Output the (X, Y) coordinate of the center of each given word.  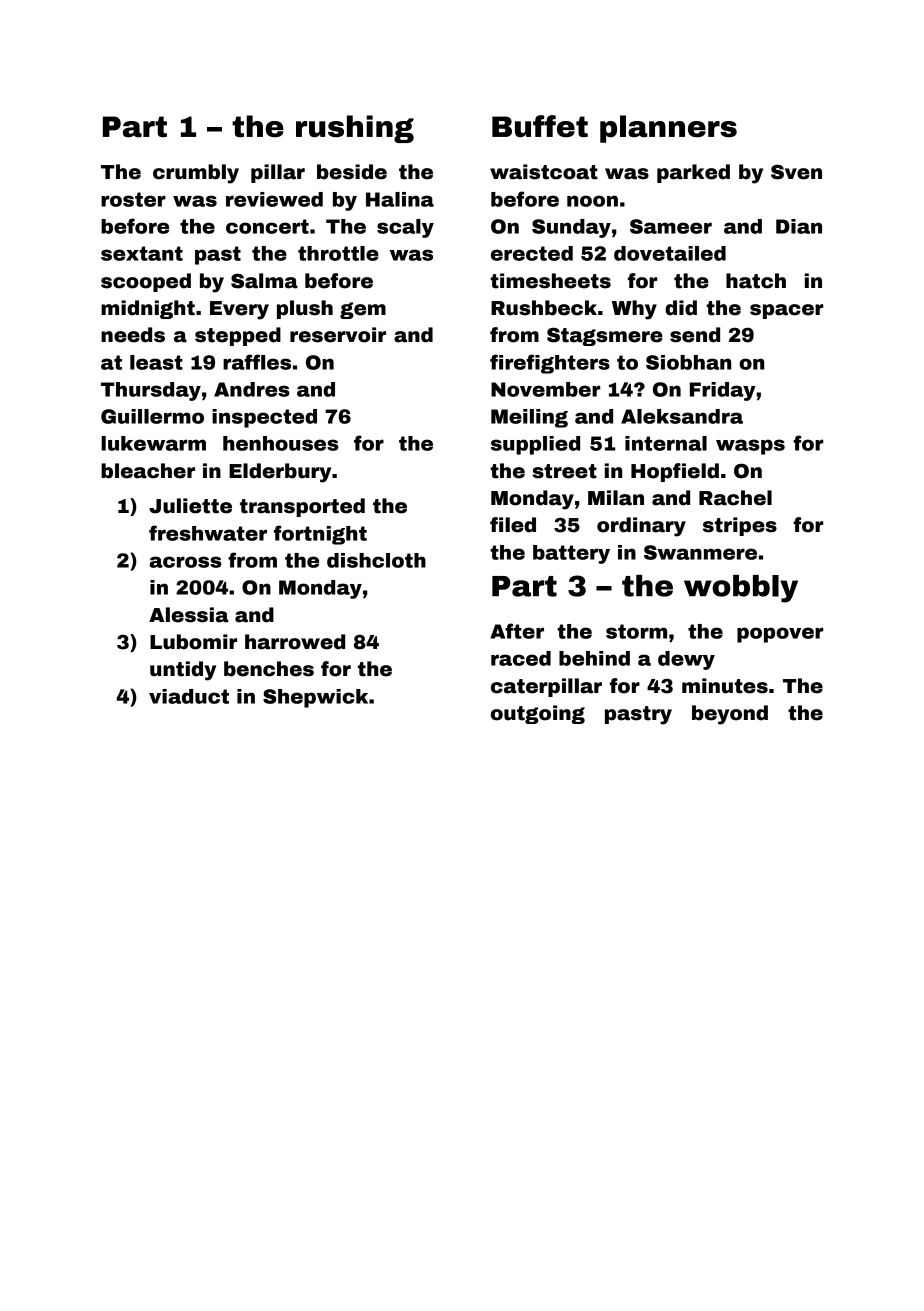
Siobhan (688, 362)
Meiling (529, 418)
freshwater (208, 533)
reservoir (338, 335)
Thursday (151, 391)
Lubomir (193, 642)
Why (634, 310)
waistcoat (544, 172)
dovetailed (670, 253)
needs (133, 335)
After (517, 631)
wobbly (741, 589)
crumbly (196, 174)
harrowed (295, 642)
